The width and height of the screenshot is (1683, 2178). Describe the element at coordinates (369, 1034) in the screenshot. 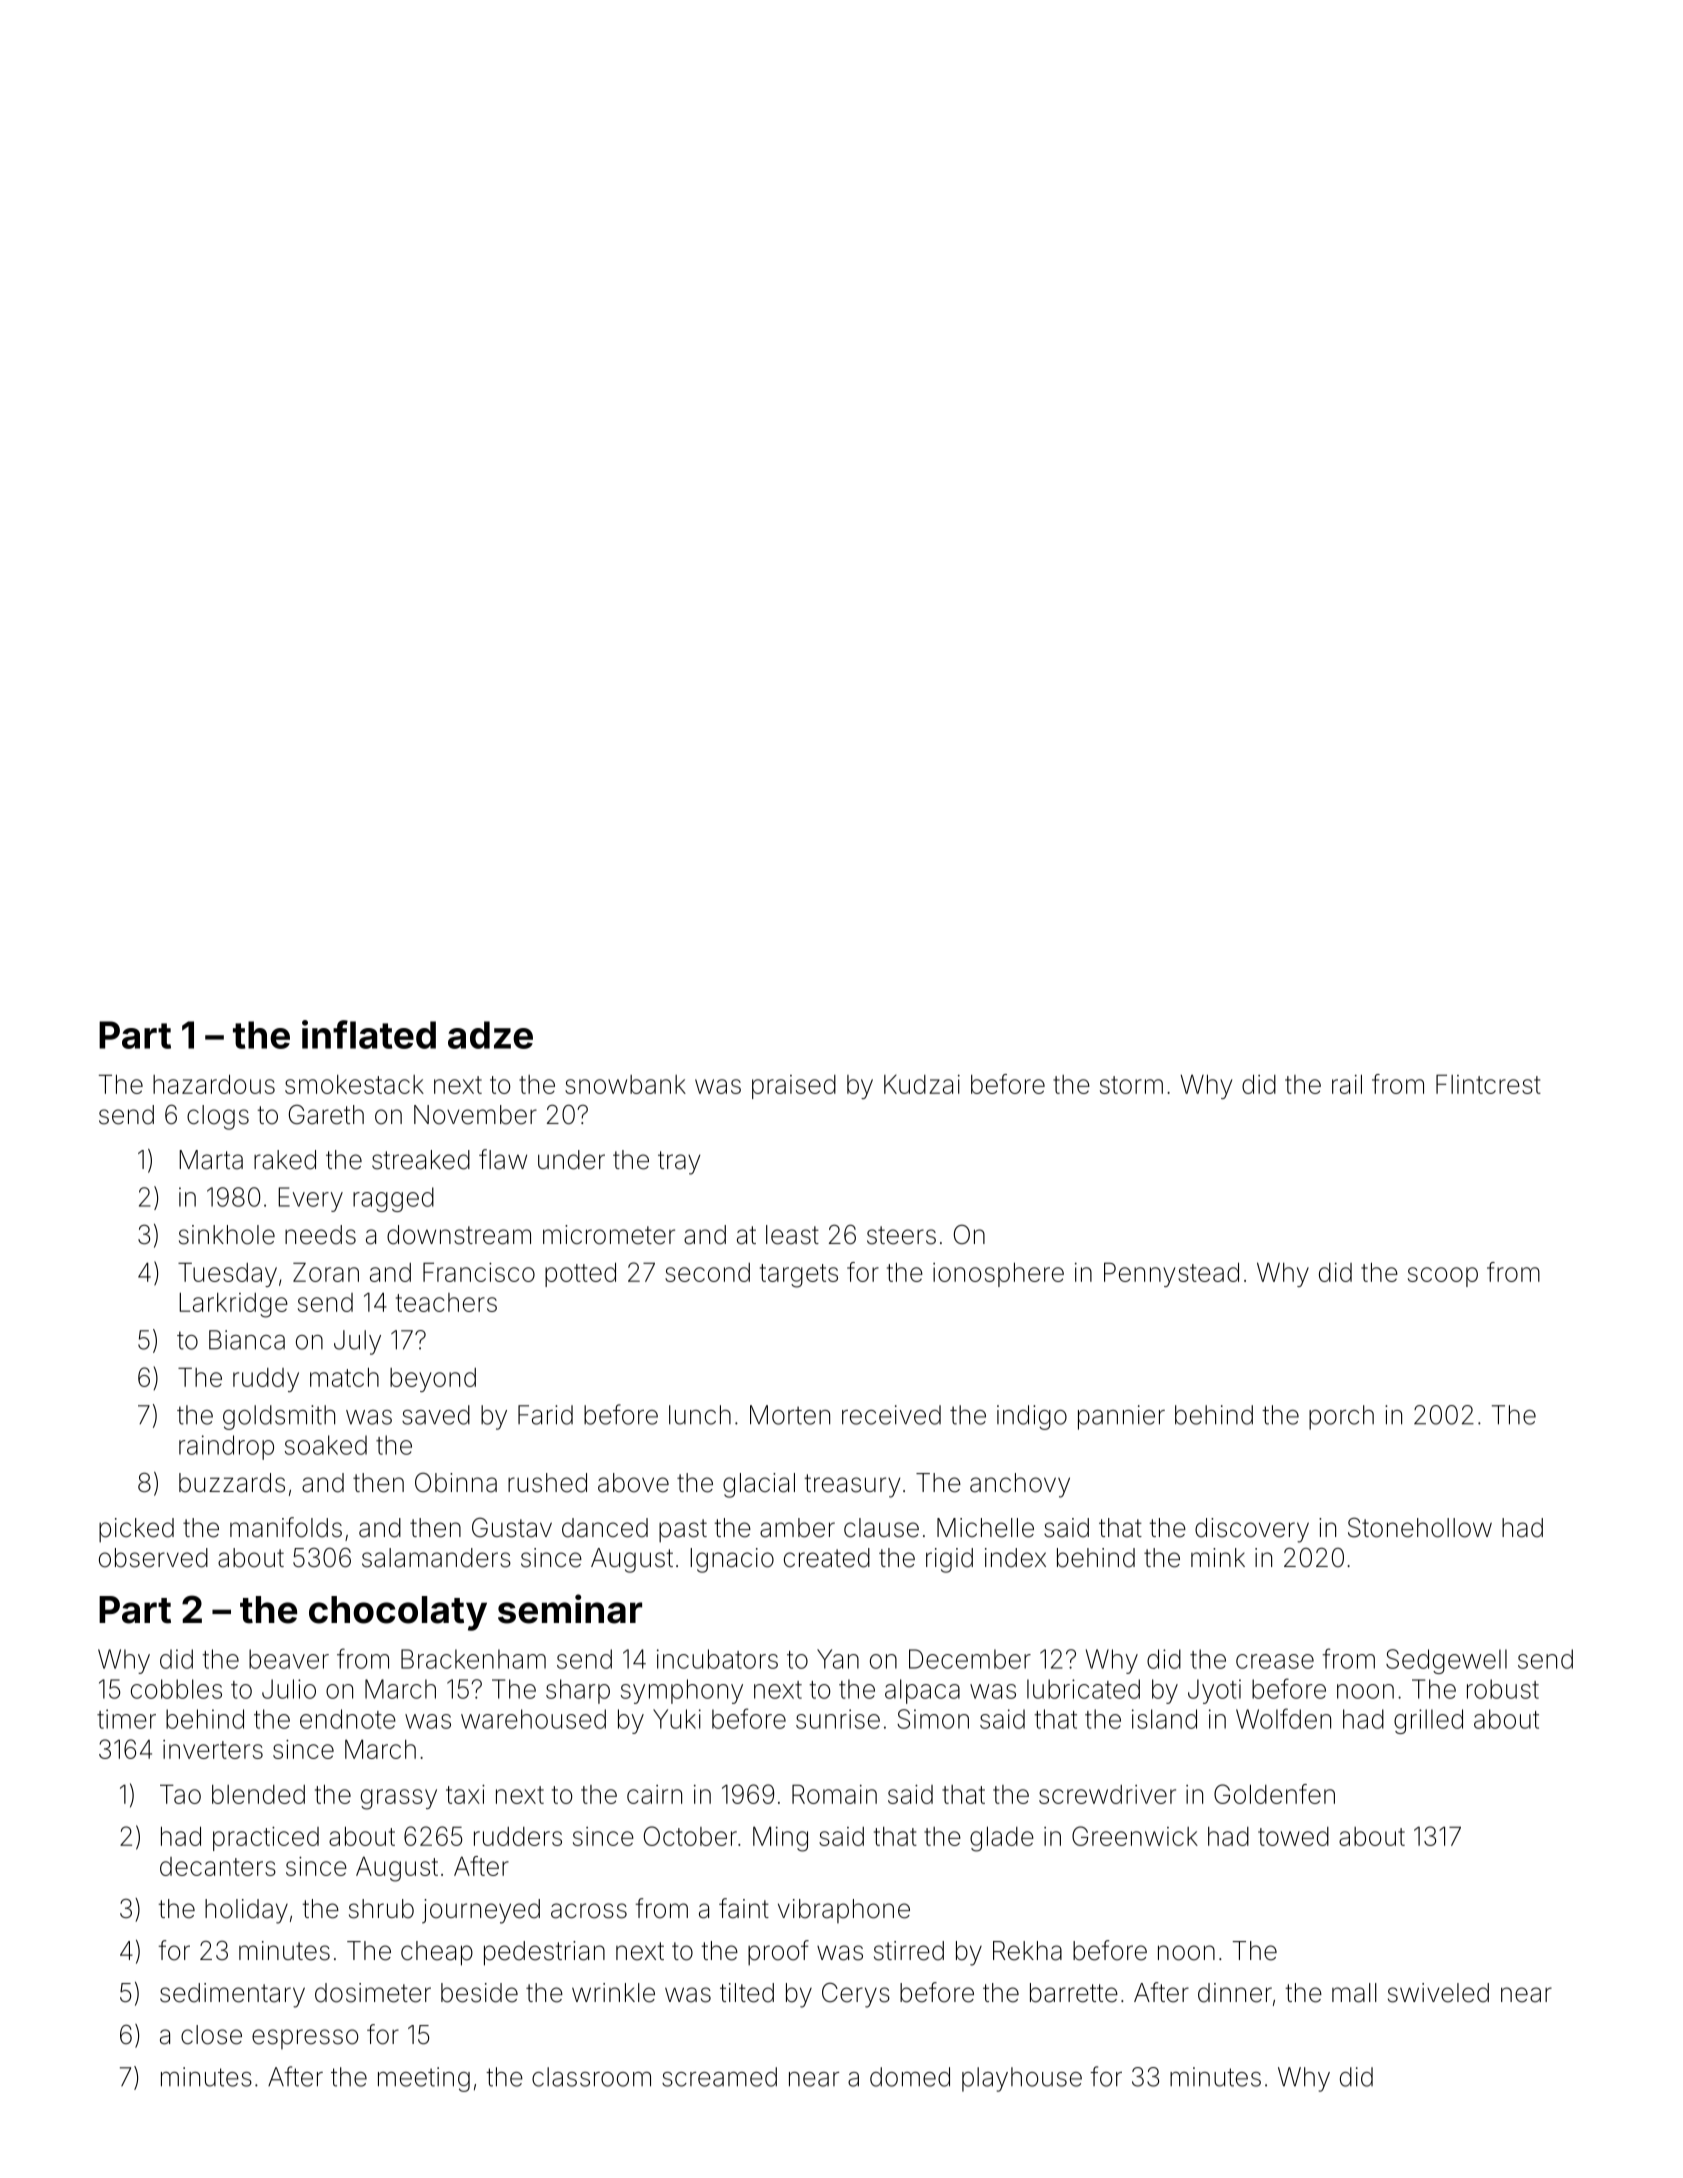

I see `inflated` at that location.
